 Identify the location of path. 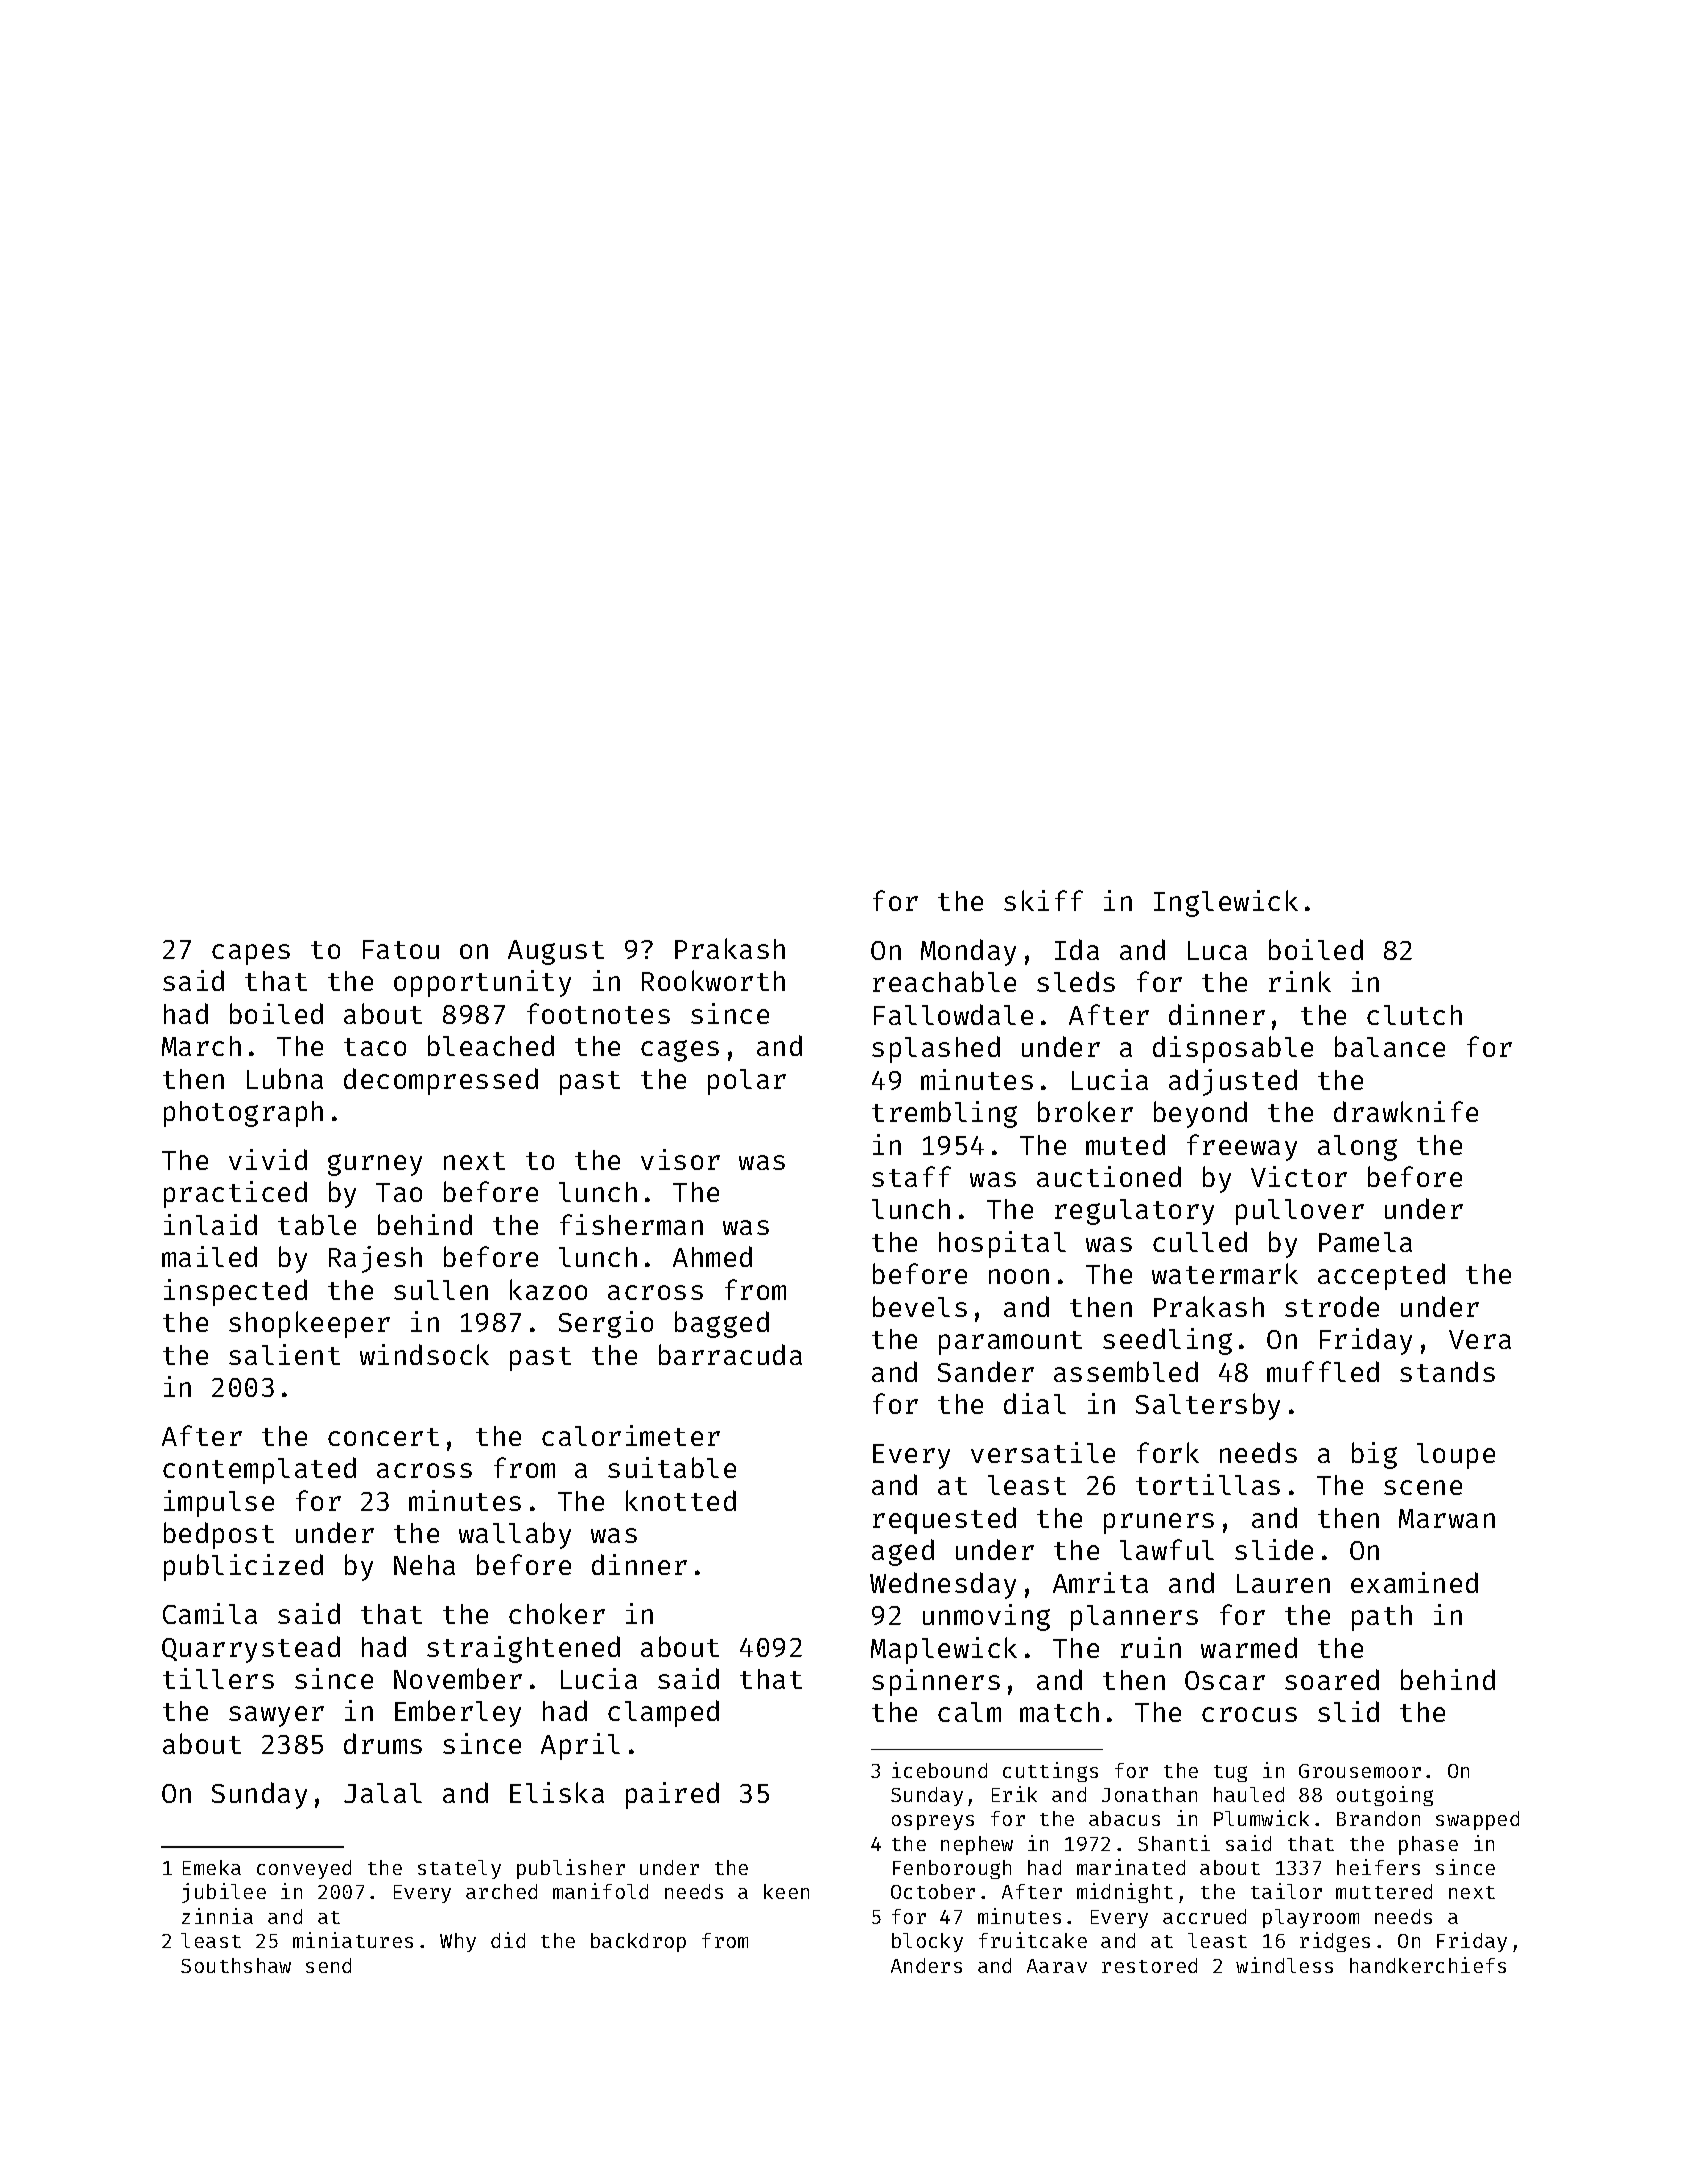
(1382, 1618).
